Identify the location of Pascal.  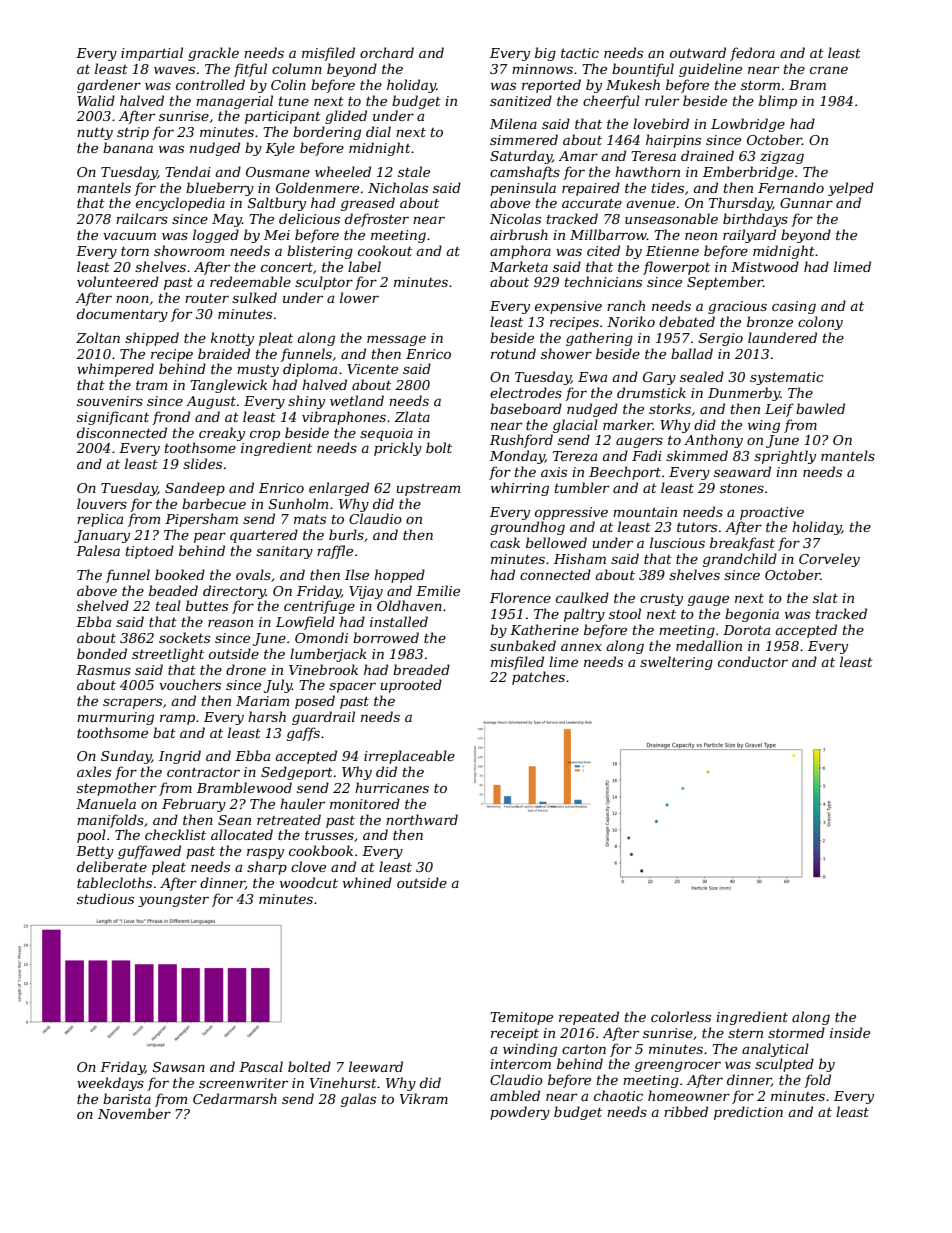
(261, 1066).
